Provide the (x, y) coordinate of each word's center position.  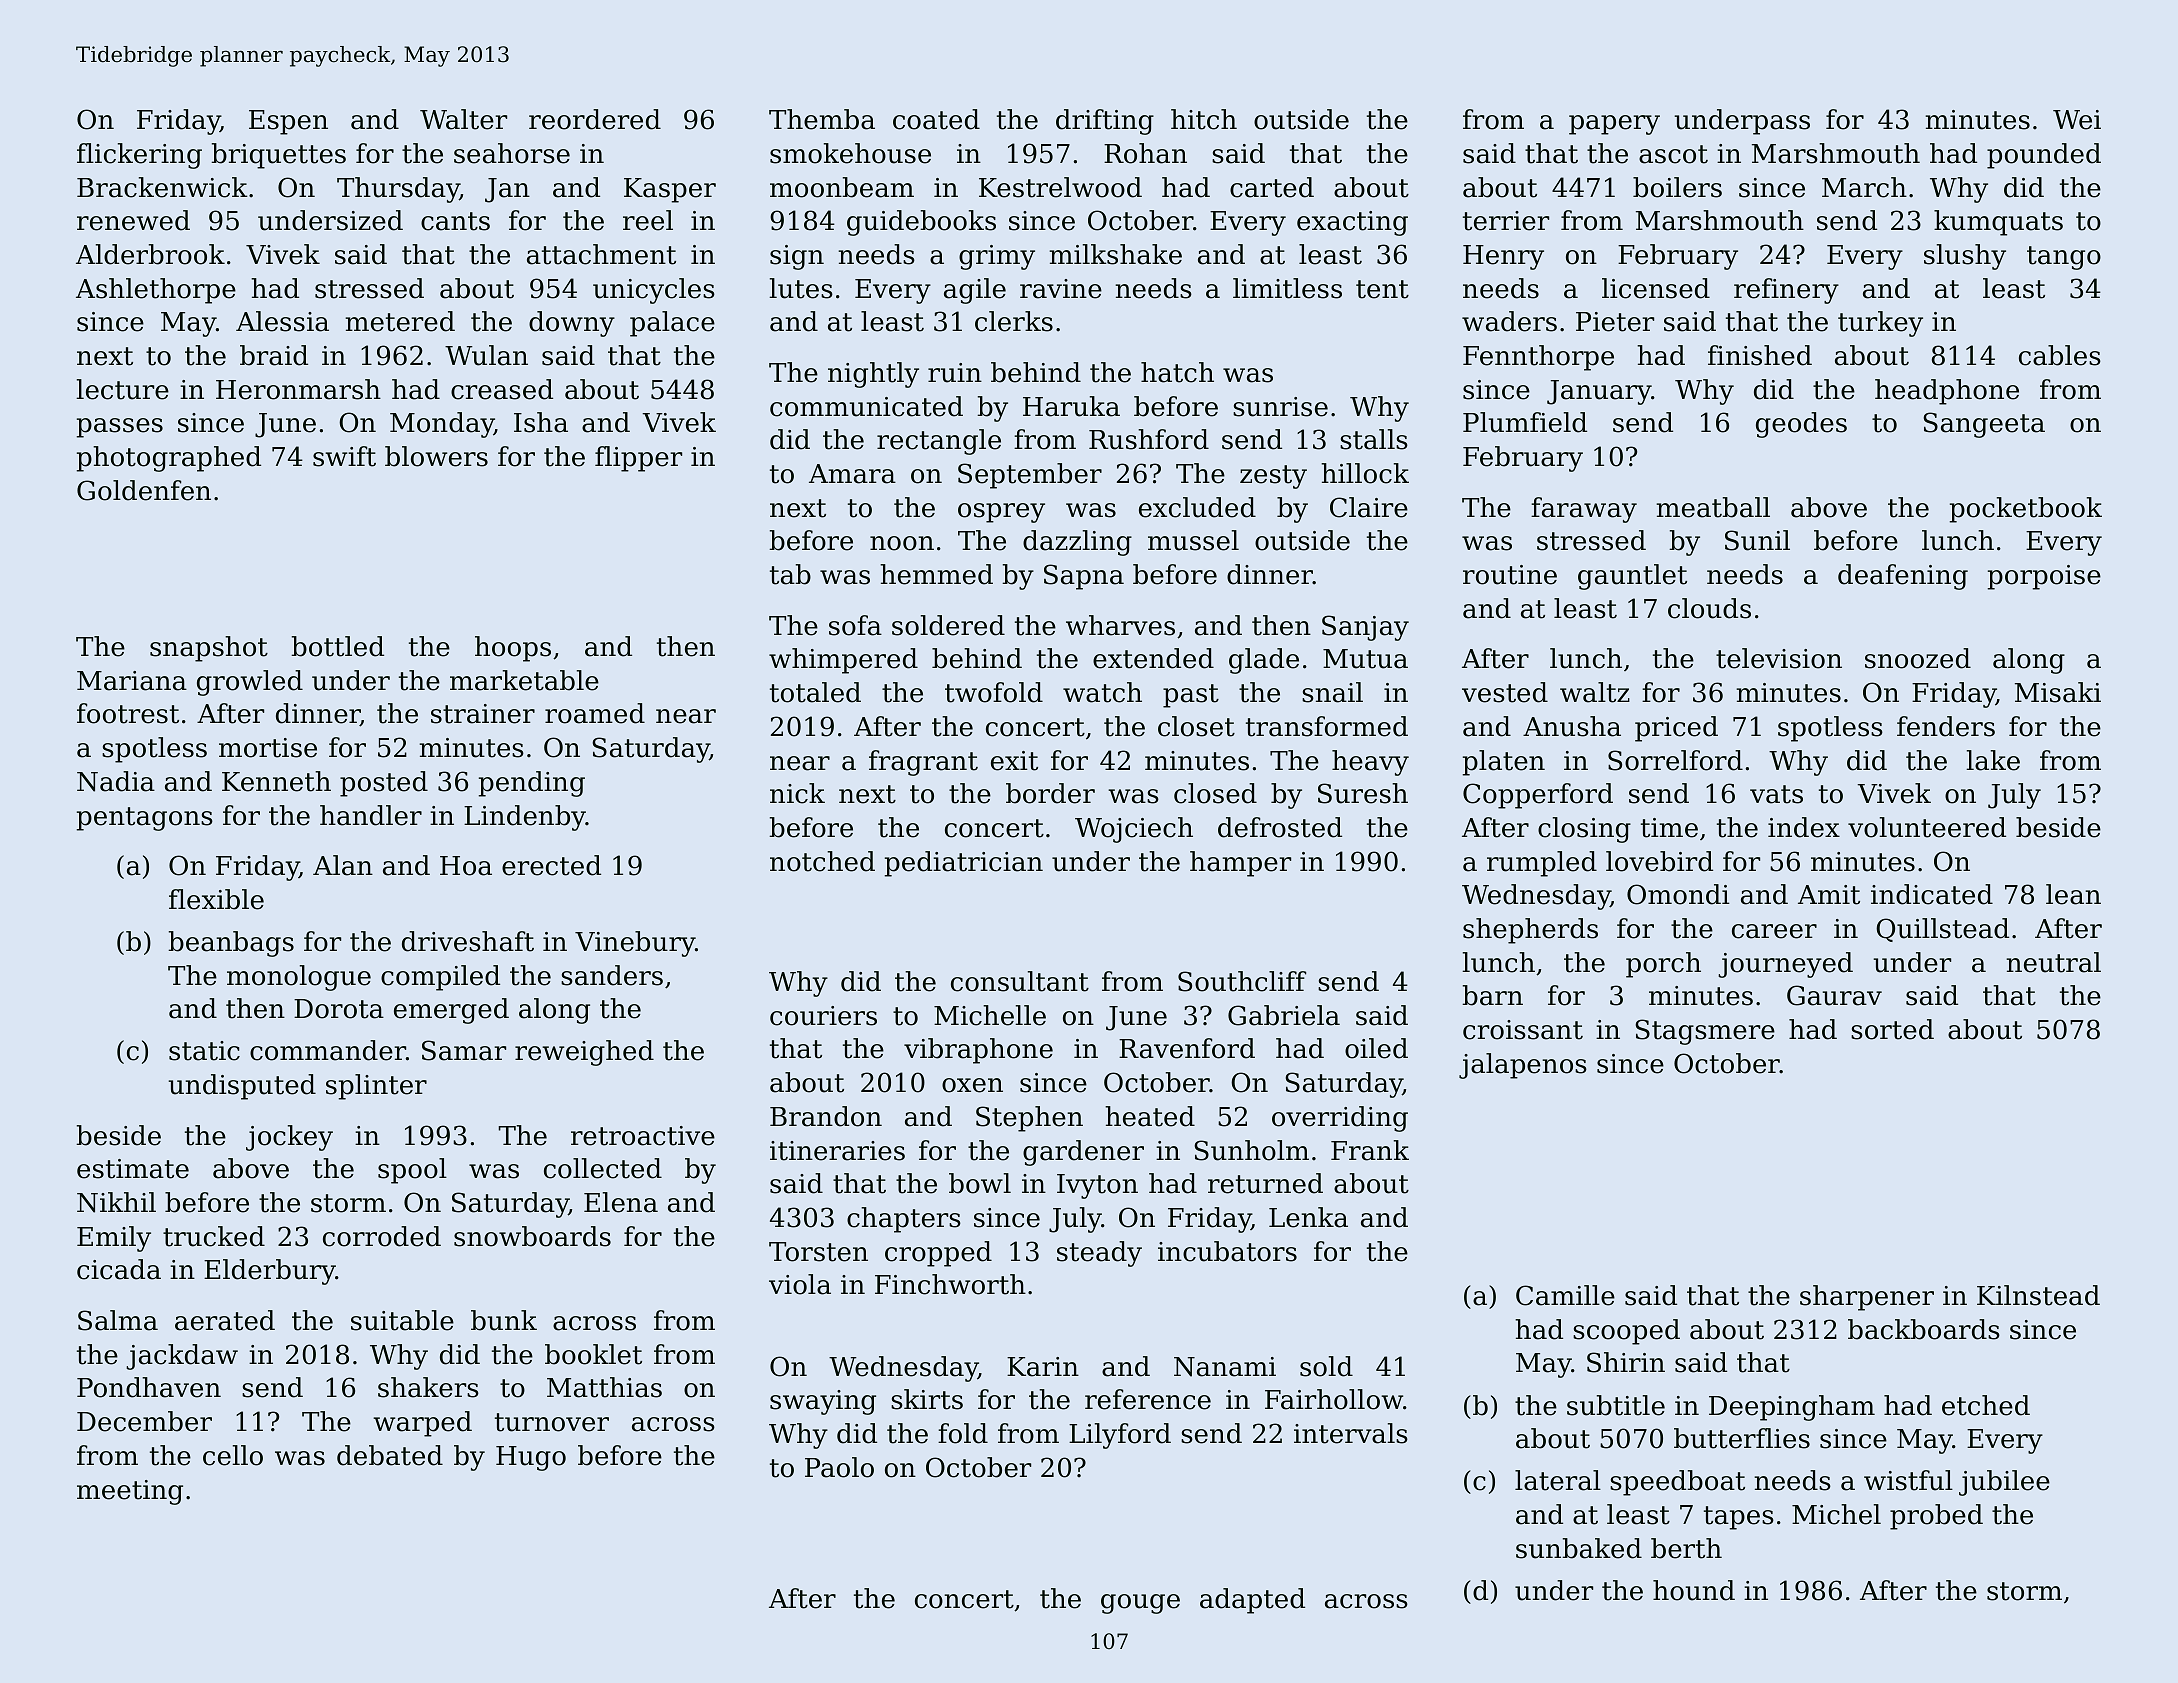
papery (1614, 125)
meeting (130, 1492)
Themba (822, 119)
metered (400, 321)
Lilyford (1120, 1436)
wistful (1908, 1480)
